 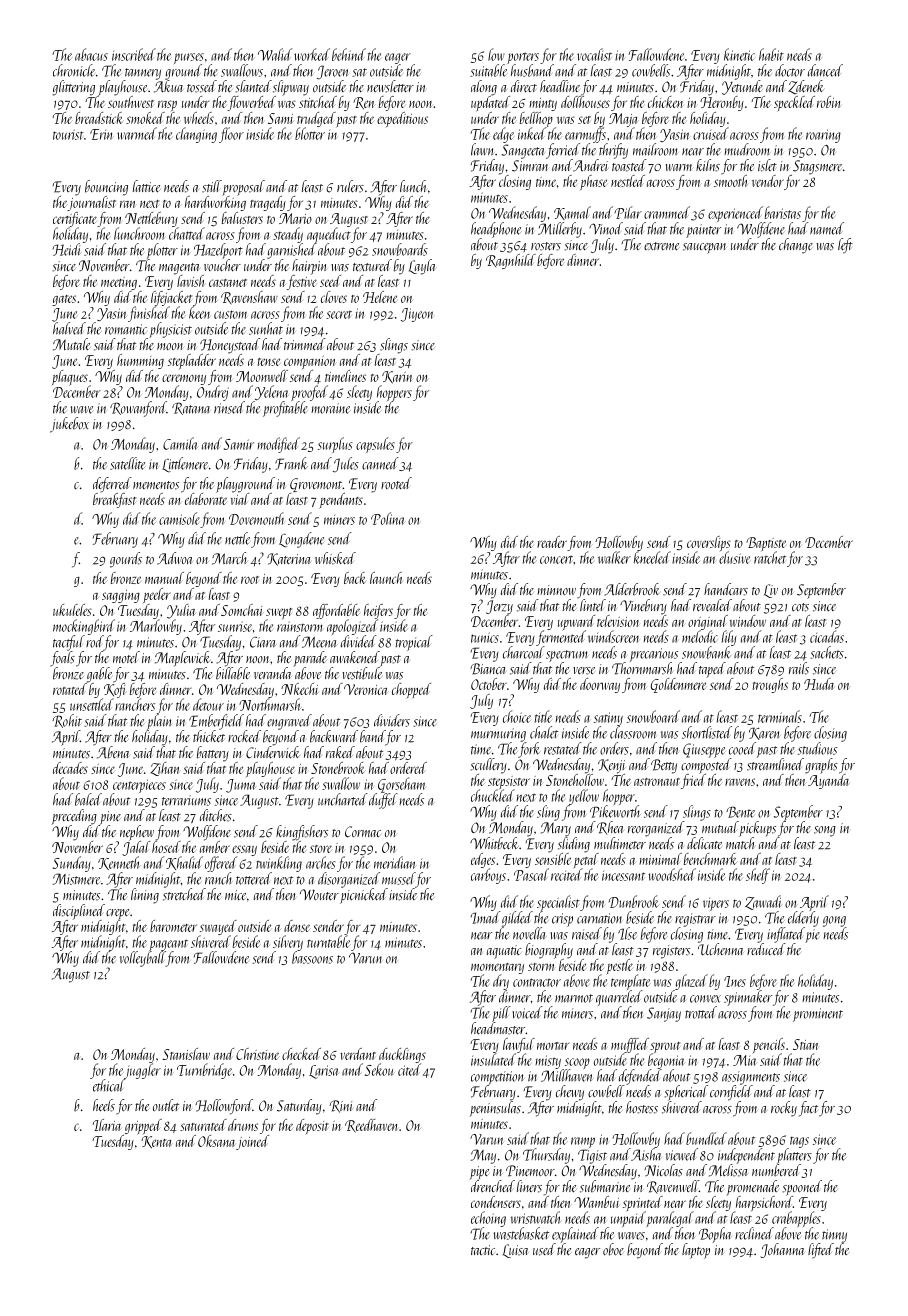 What do you see at coordinates (134, 54) in the image?
I see `inscribed` at bounding box center [134, 54].
